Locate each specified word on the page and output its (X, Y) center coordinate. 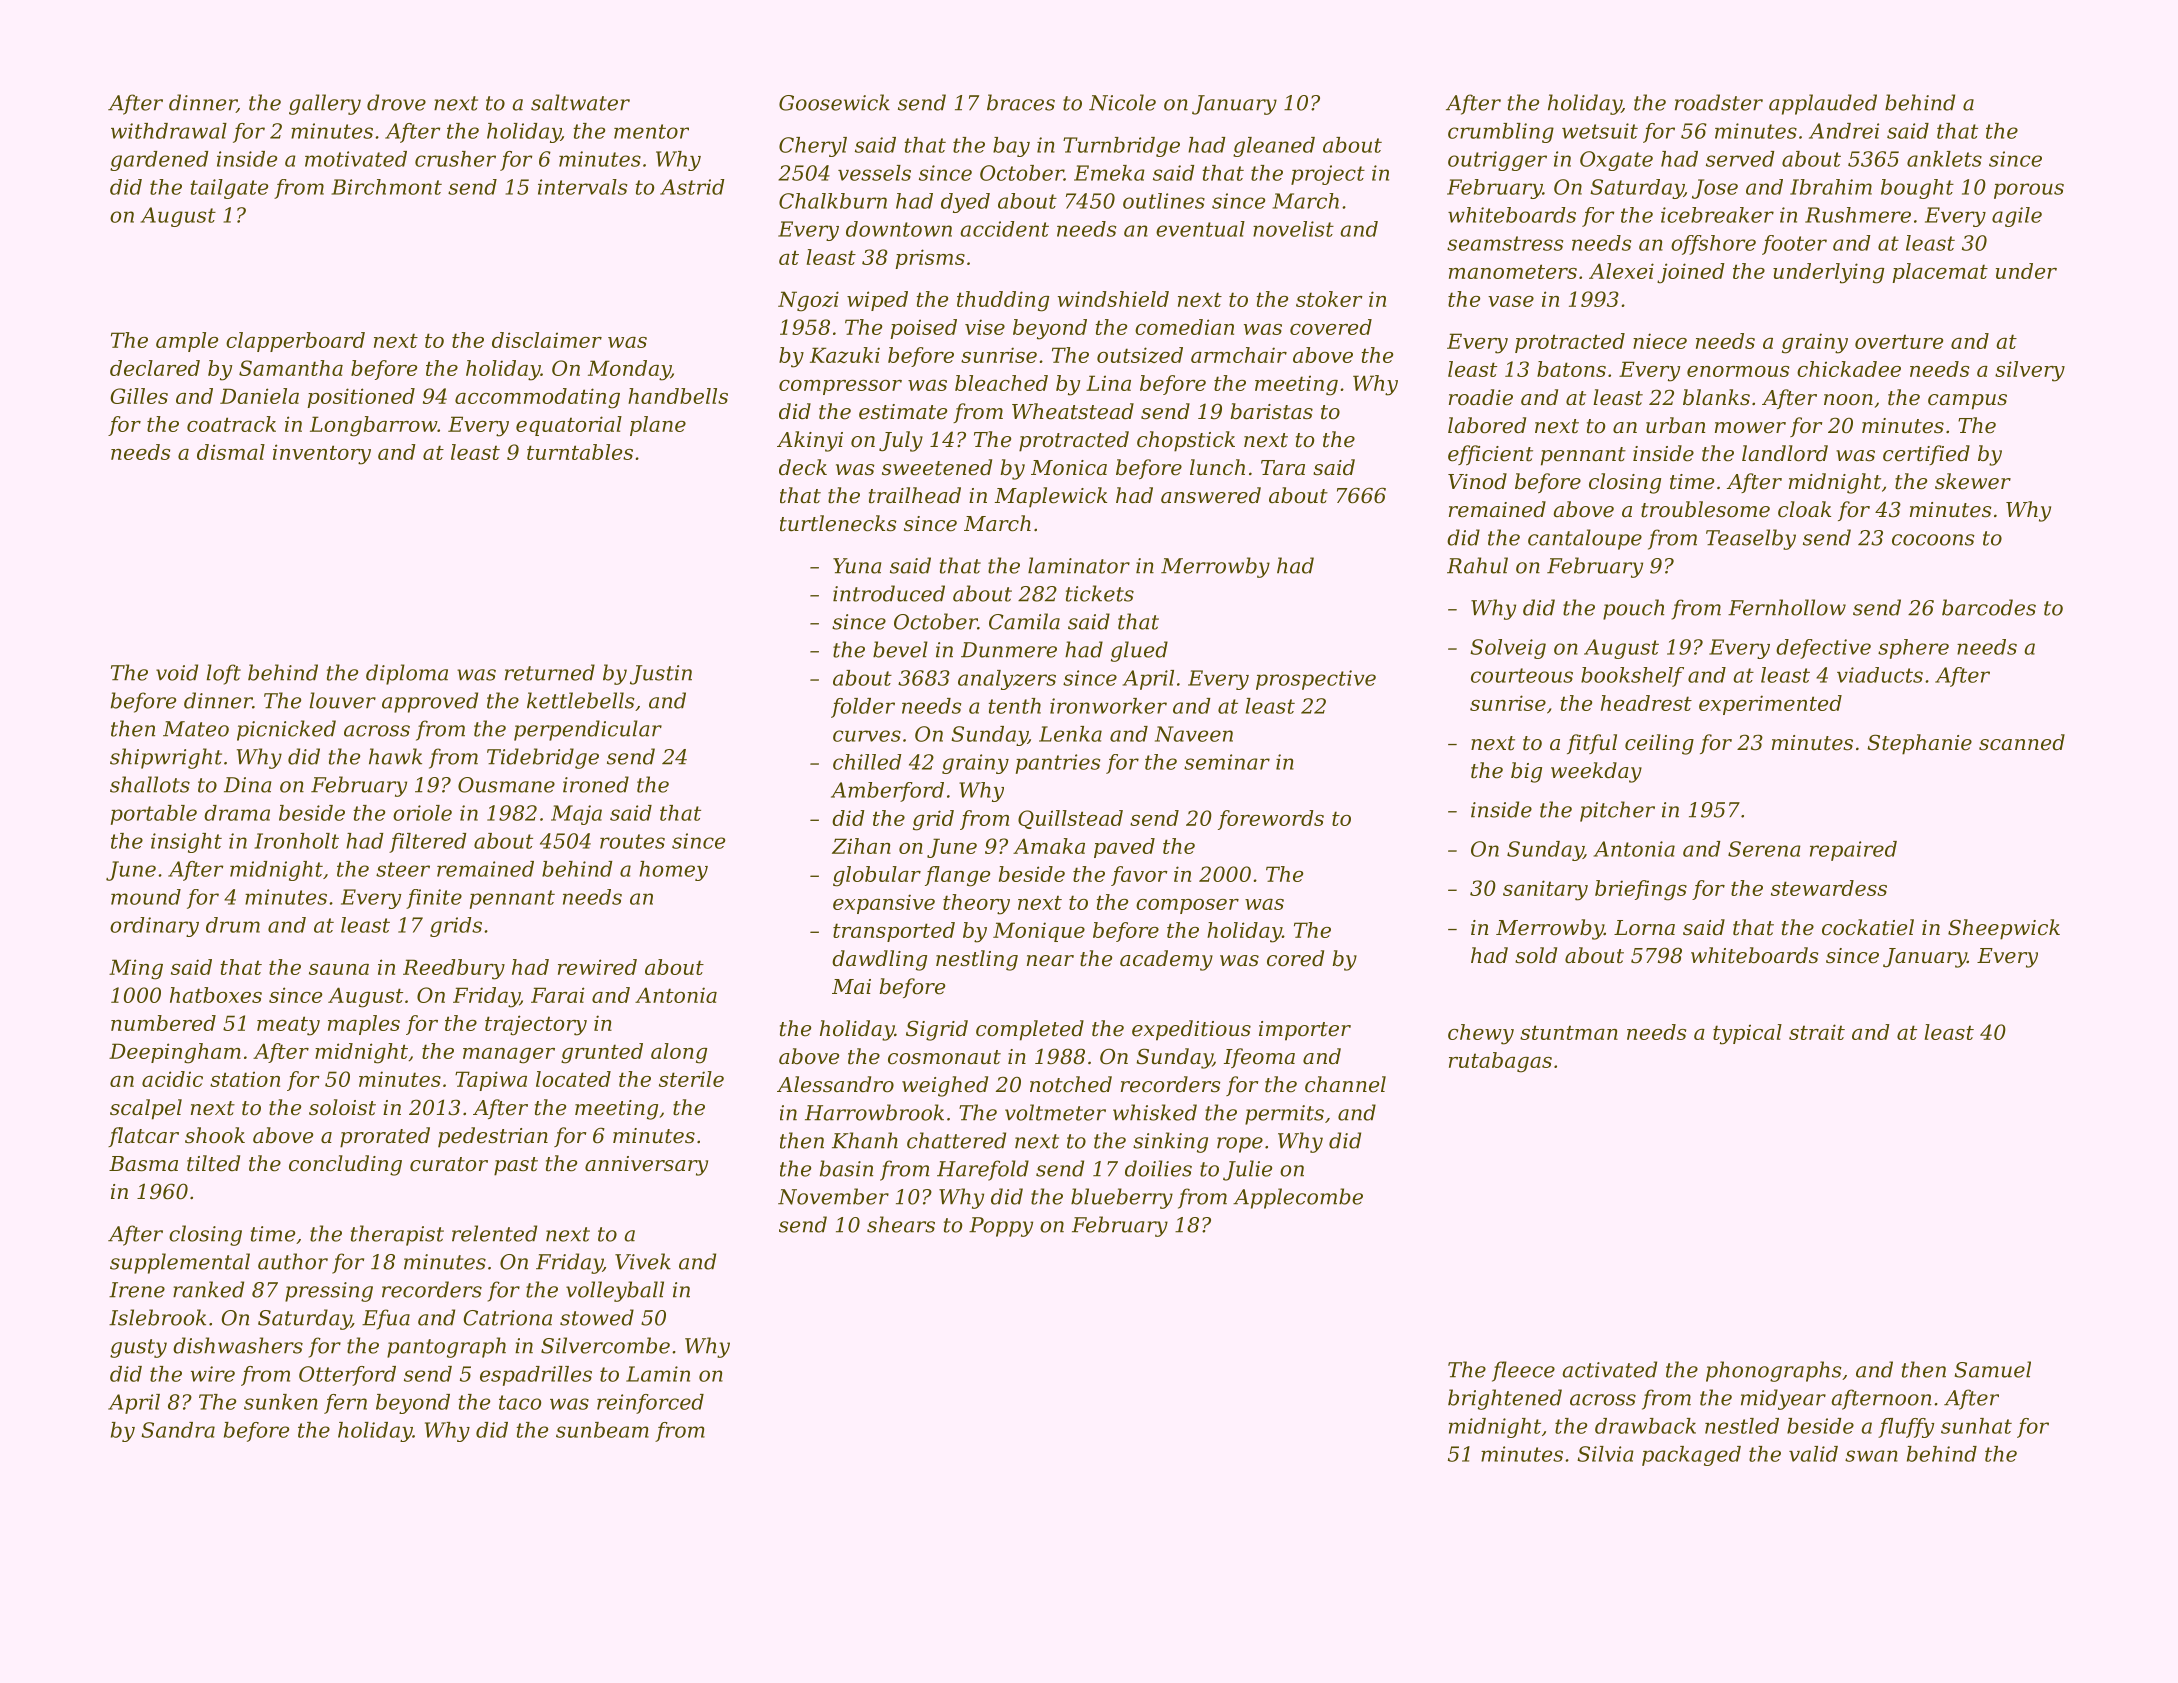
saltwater (580, 102)
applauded (1823, 104)
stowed (597, 1317)
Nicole (1122, 102)
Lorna (1644, 928)
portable (154, 815)
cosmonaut (944, 1057)
